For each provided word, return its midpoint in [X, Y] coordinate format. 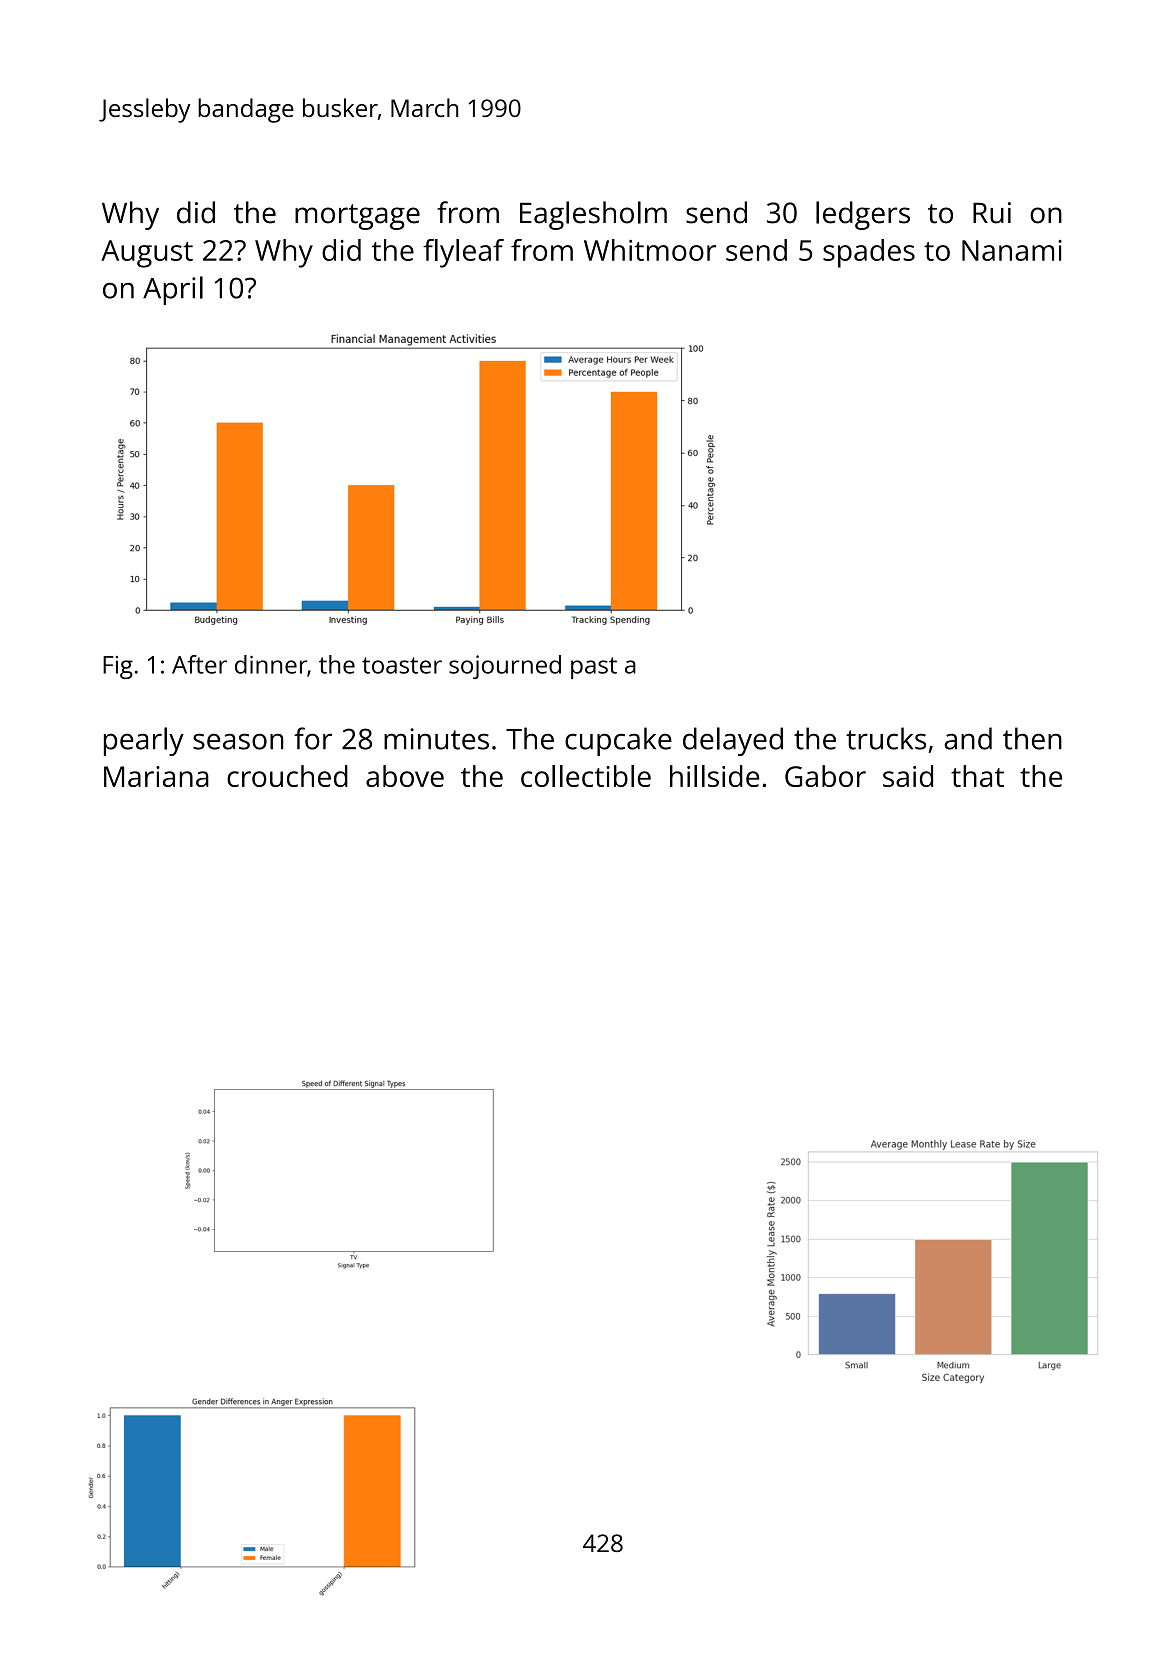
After [199, 664]
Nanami [1012, 250]
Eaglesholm [593, 215]
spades [869, 253]
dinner [271, 664]
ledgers [863, 215]
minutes [436, 739]
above [405, 776]
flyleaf [463, 253]
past [594, 668]
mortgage [357, 217]
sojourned [505, 667]
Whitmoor [650, 250]
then [1032, 738]
